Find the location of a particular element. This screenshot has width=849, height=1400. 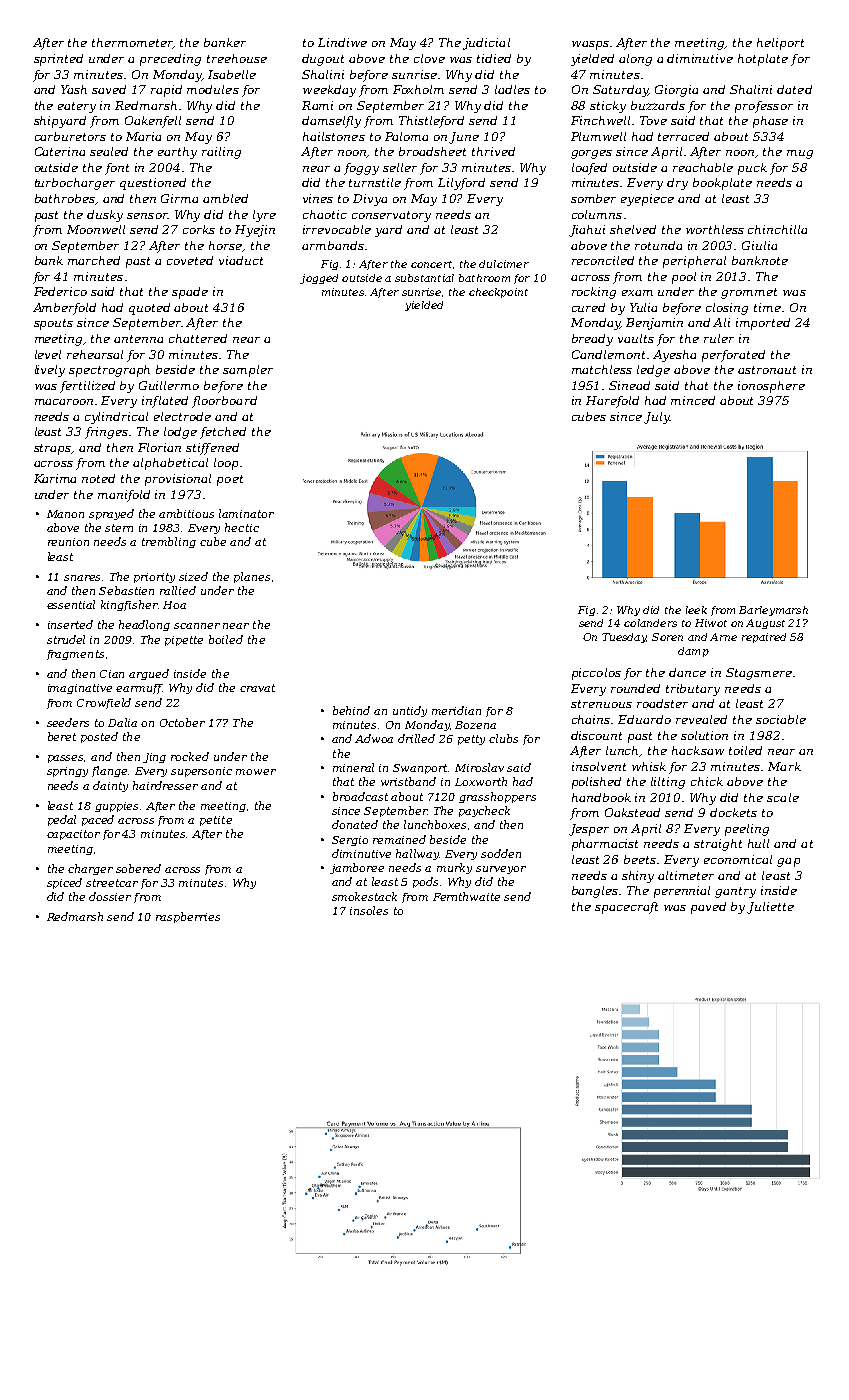

sealed is located at coordinates (109, 151).
